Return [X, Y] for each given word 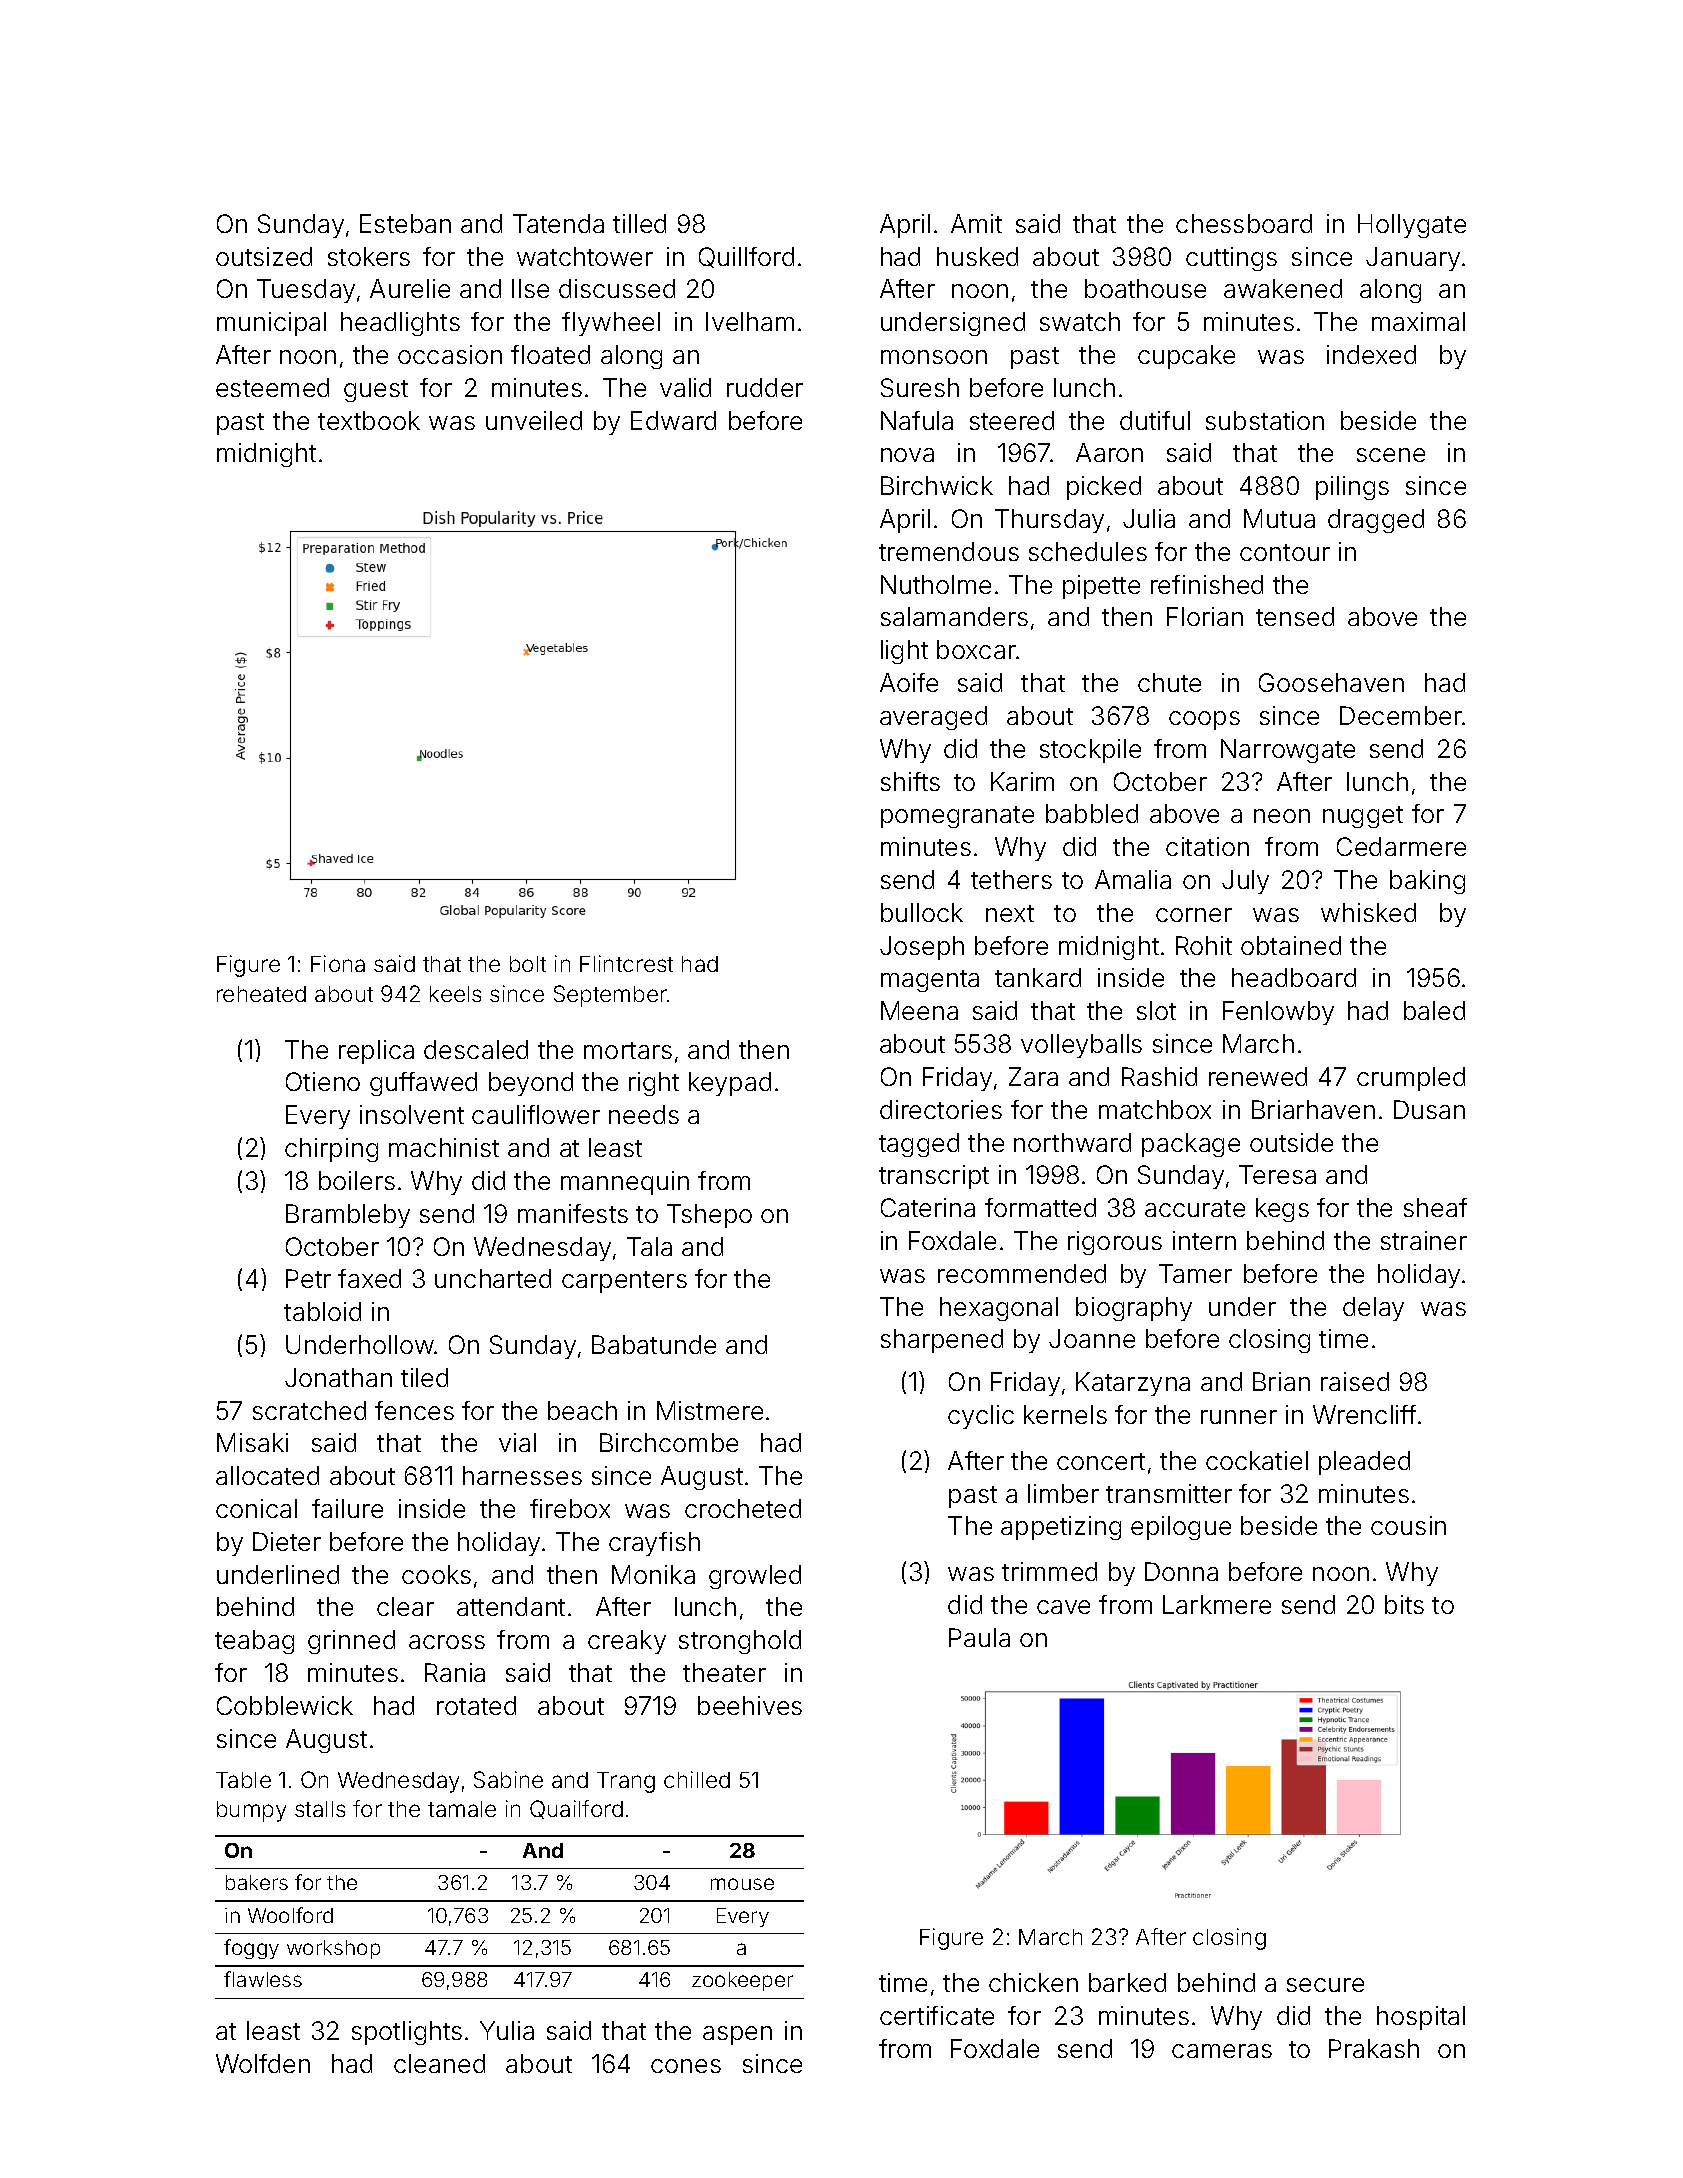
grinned [351, 1642]
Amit [976, 223]
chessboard [1244, 223]
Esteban [405, 223]
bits [1404, 1604]
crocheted [743, 1508]
